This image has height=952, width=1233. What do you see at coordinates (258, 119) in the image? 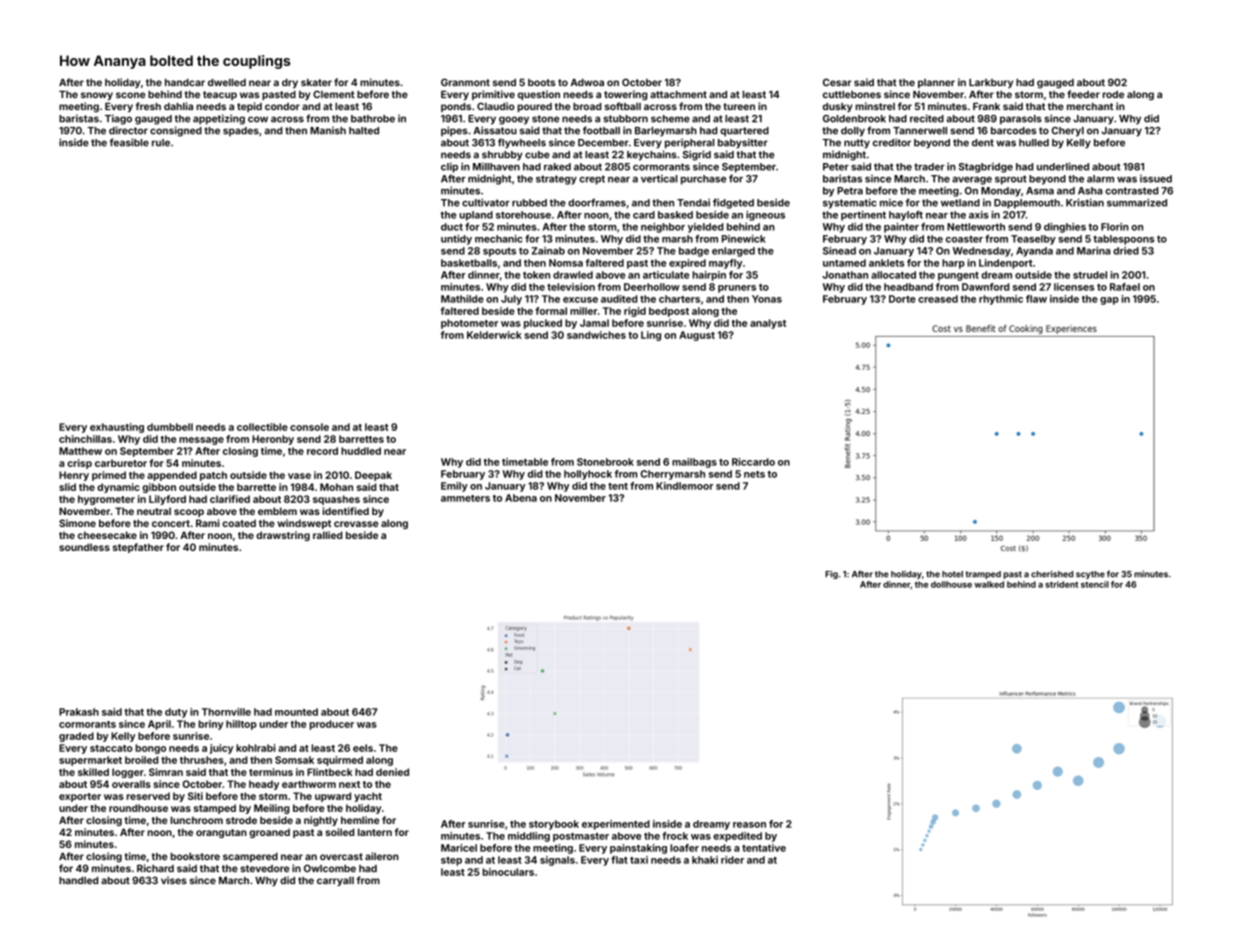
I see `cow` at bounding box center [258, 119].
